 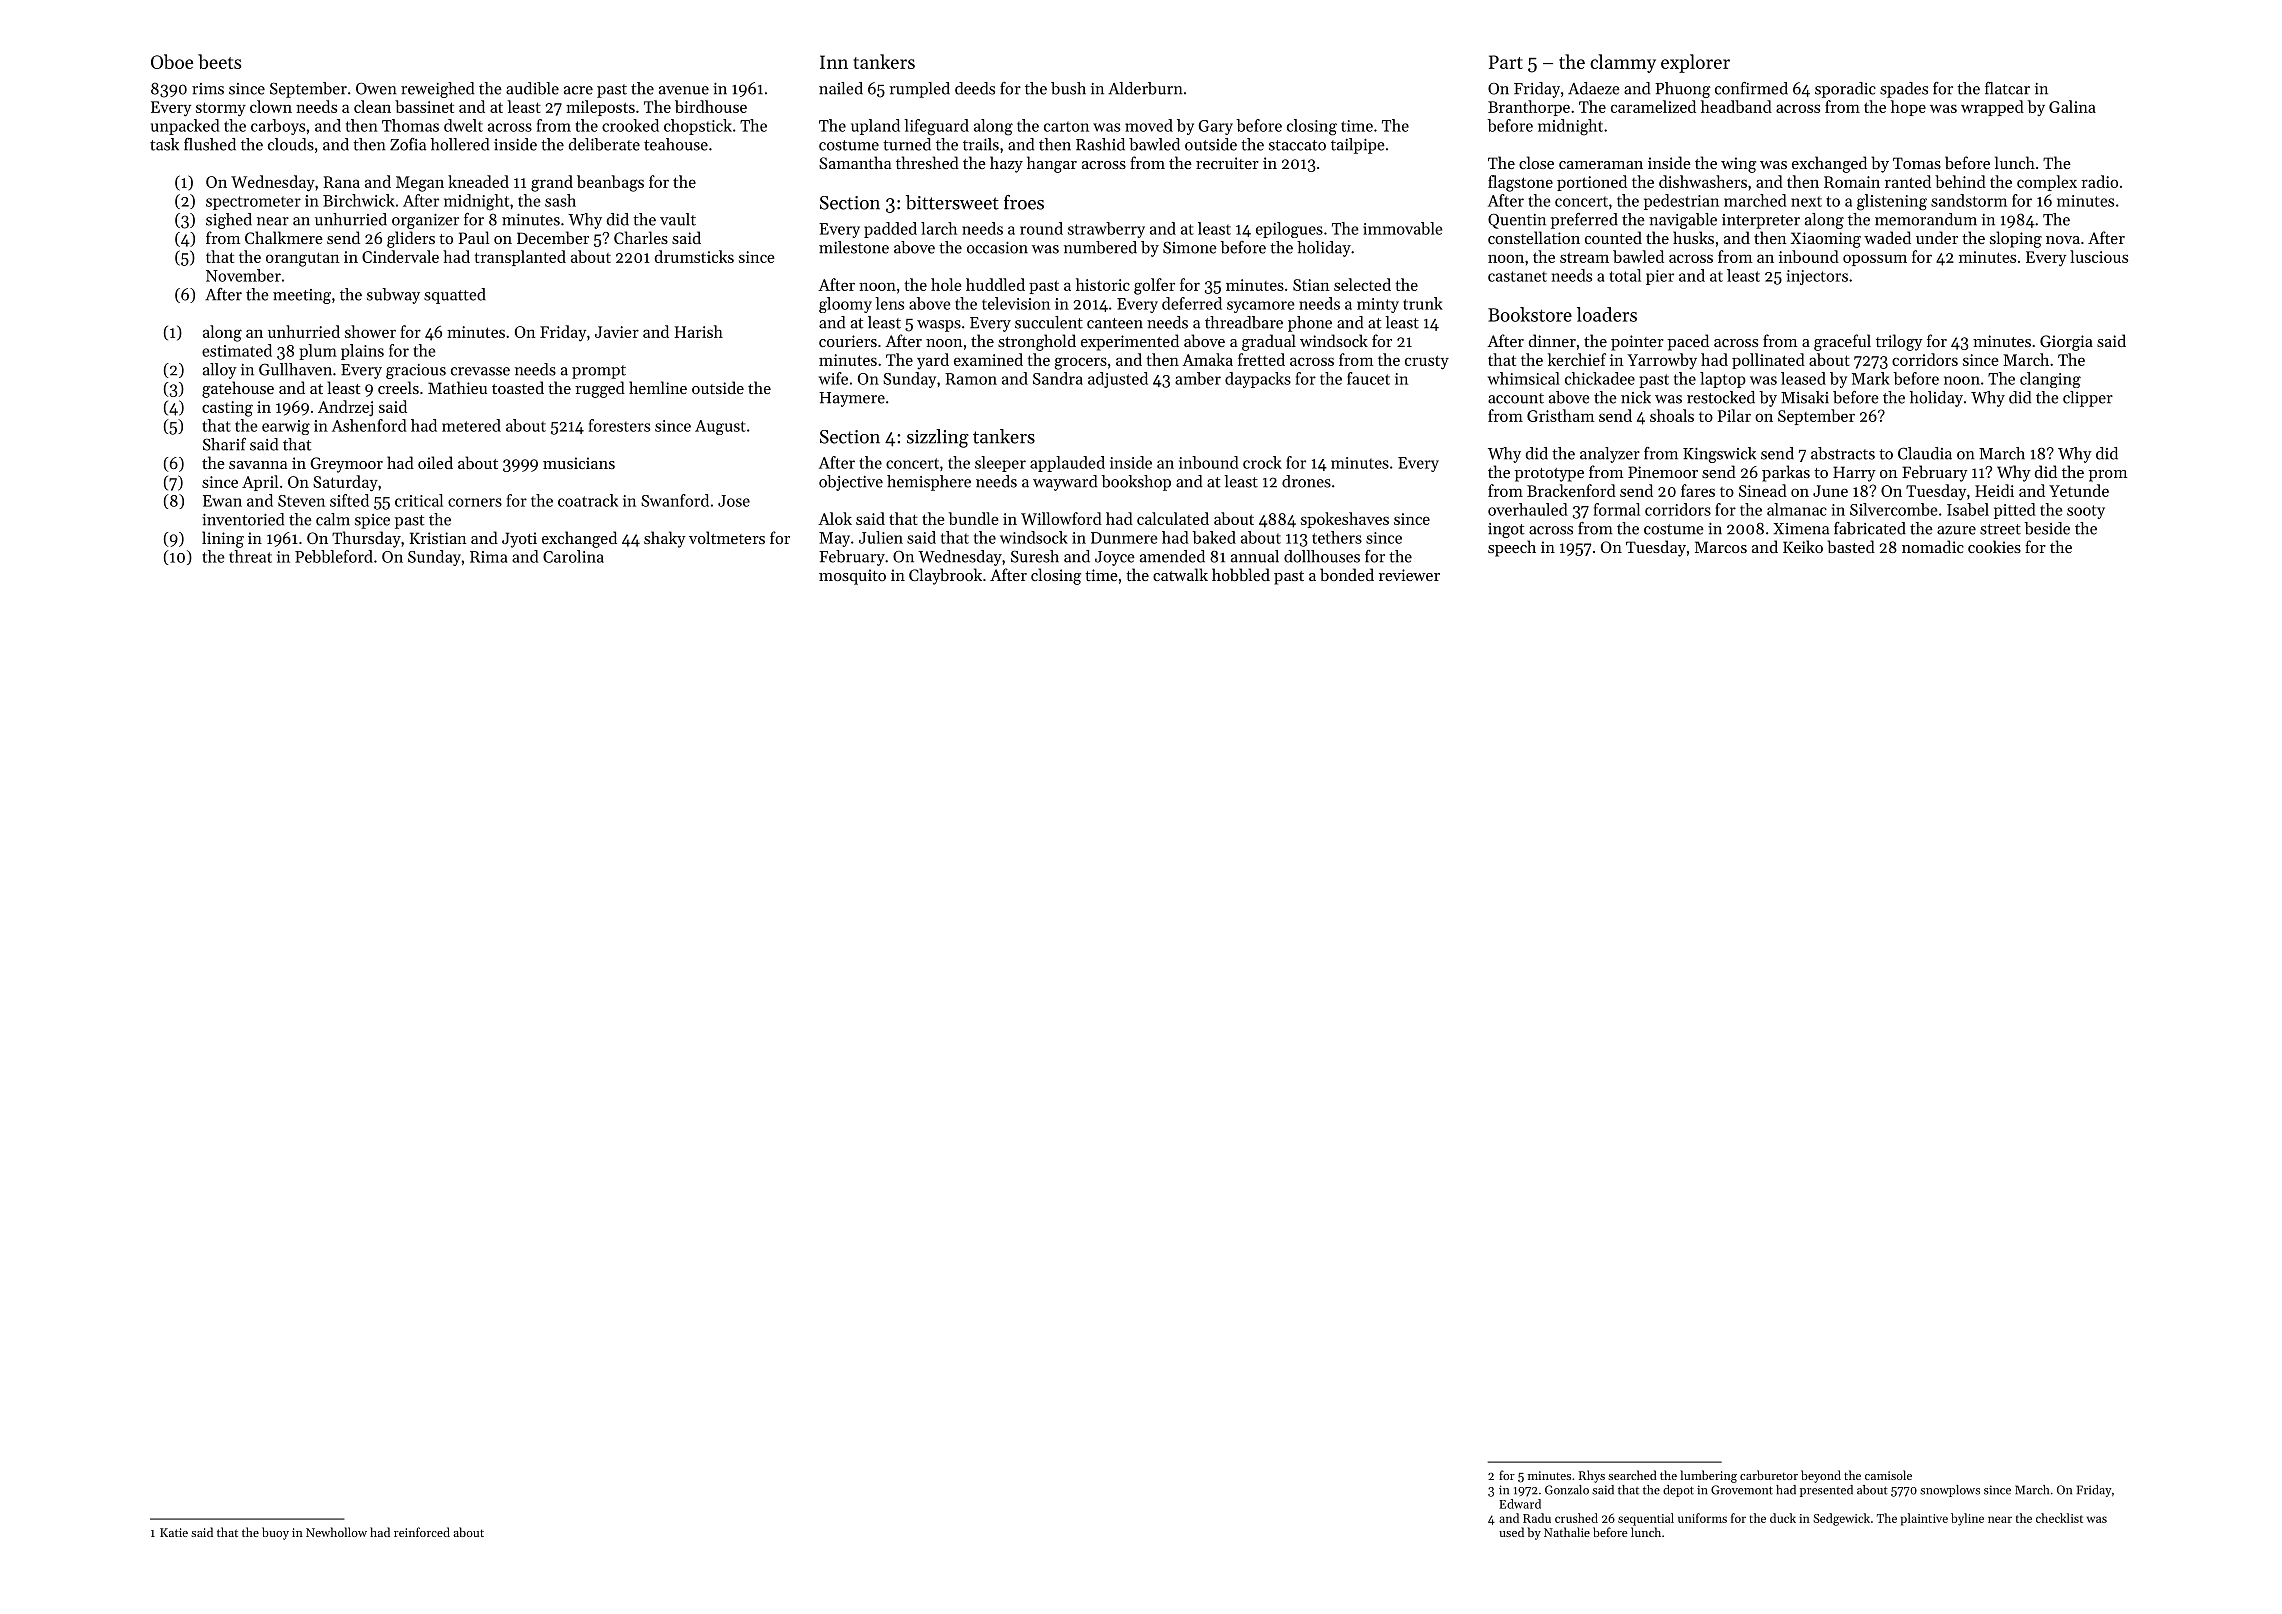 What do you see at coordinates (222, 501) in the screenshot?
I see `Ewan` at bounding box center [222, 501].
